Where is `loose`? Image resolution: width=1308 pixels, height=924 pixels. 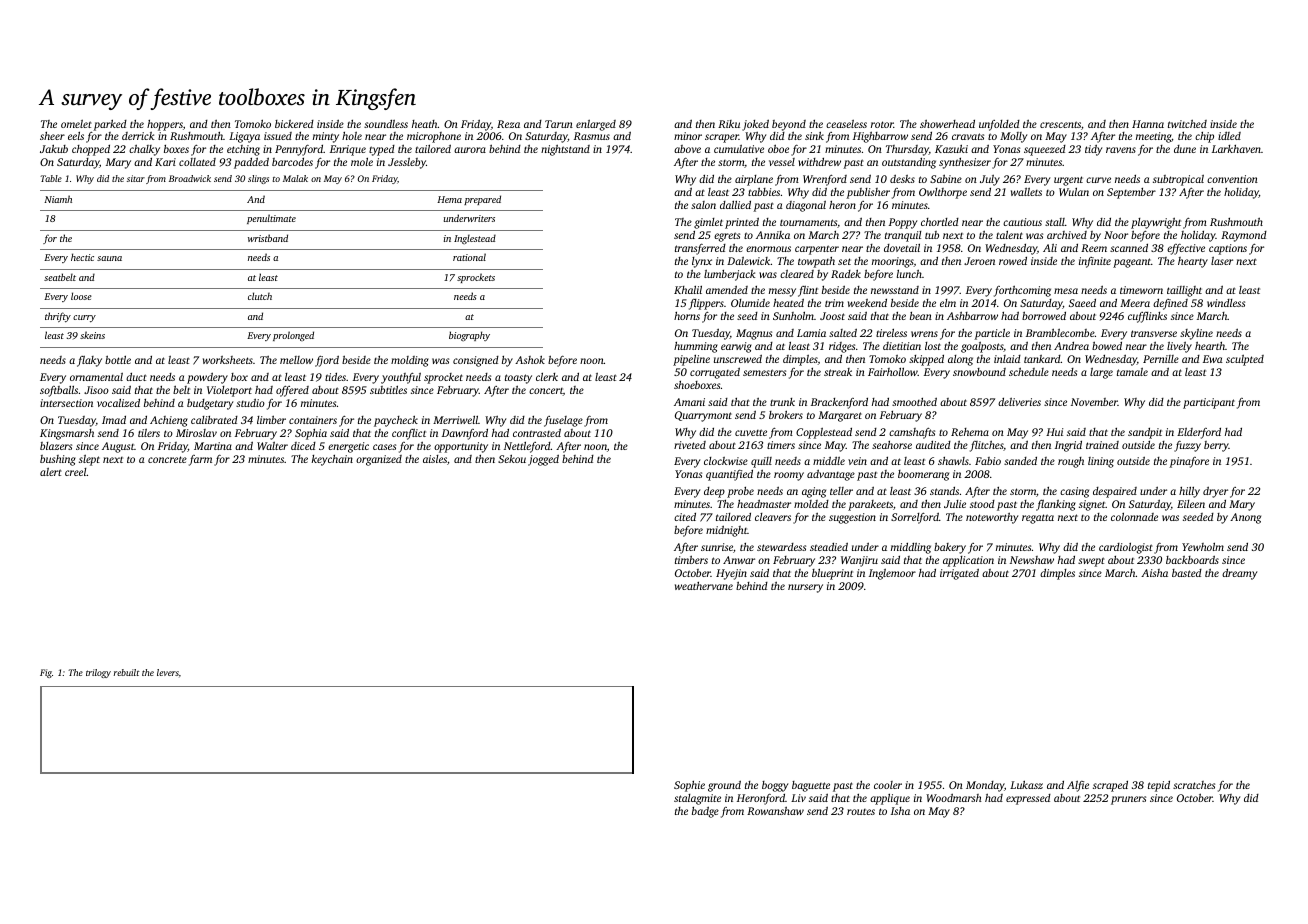
loose is located at coordinates (81, 296).
